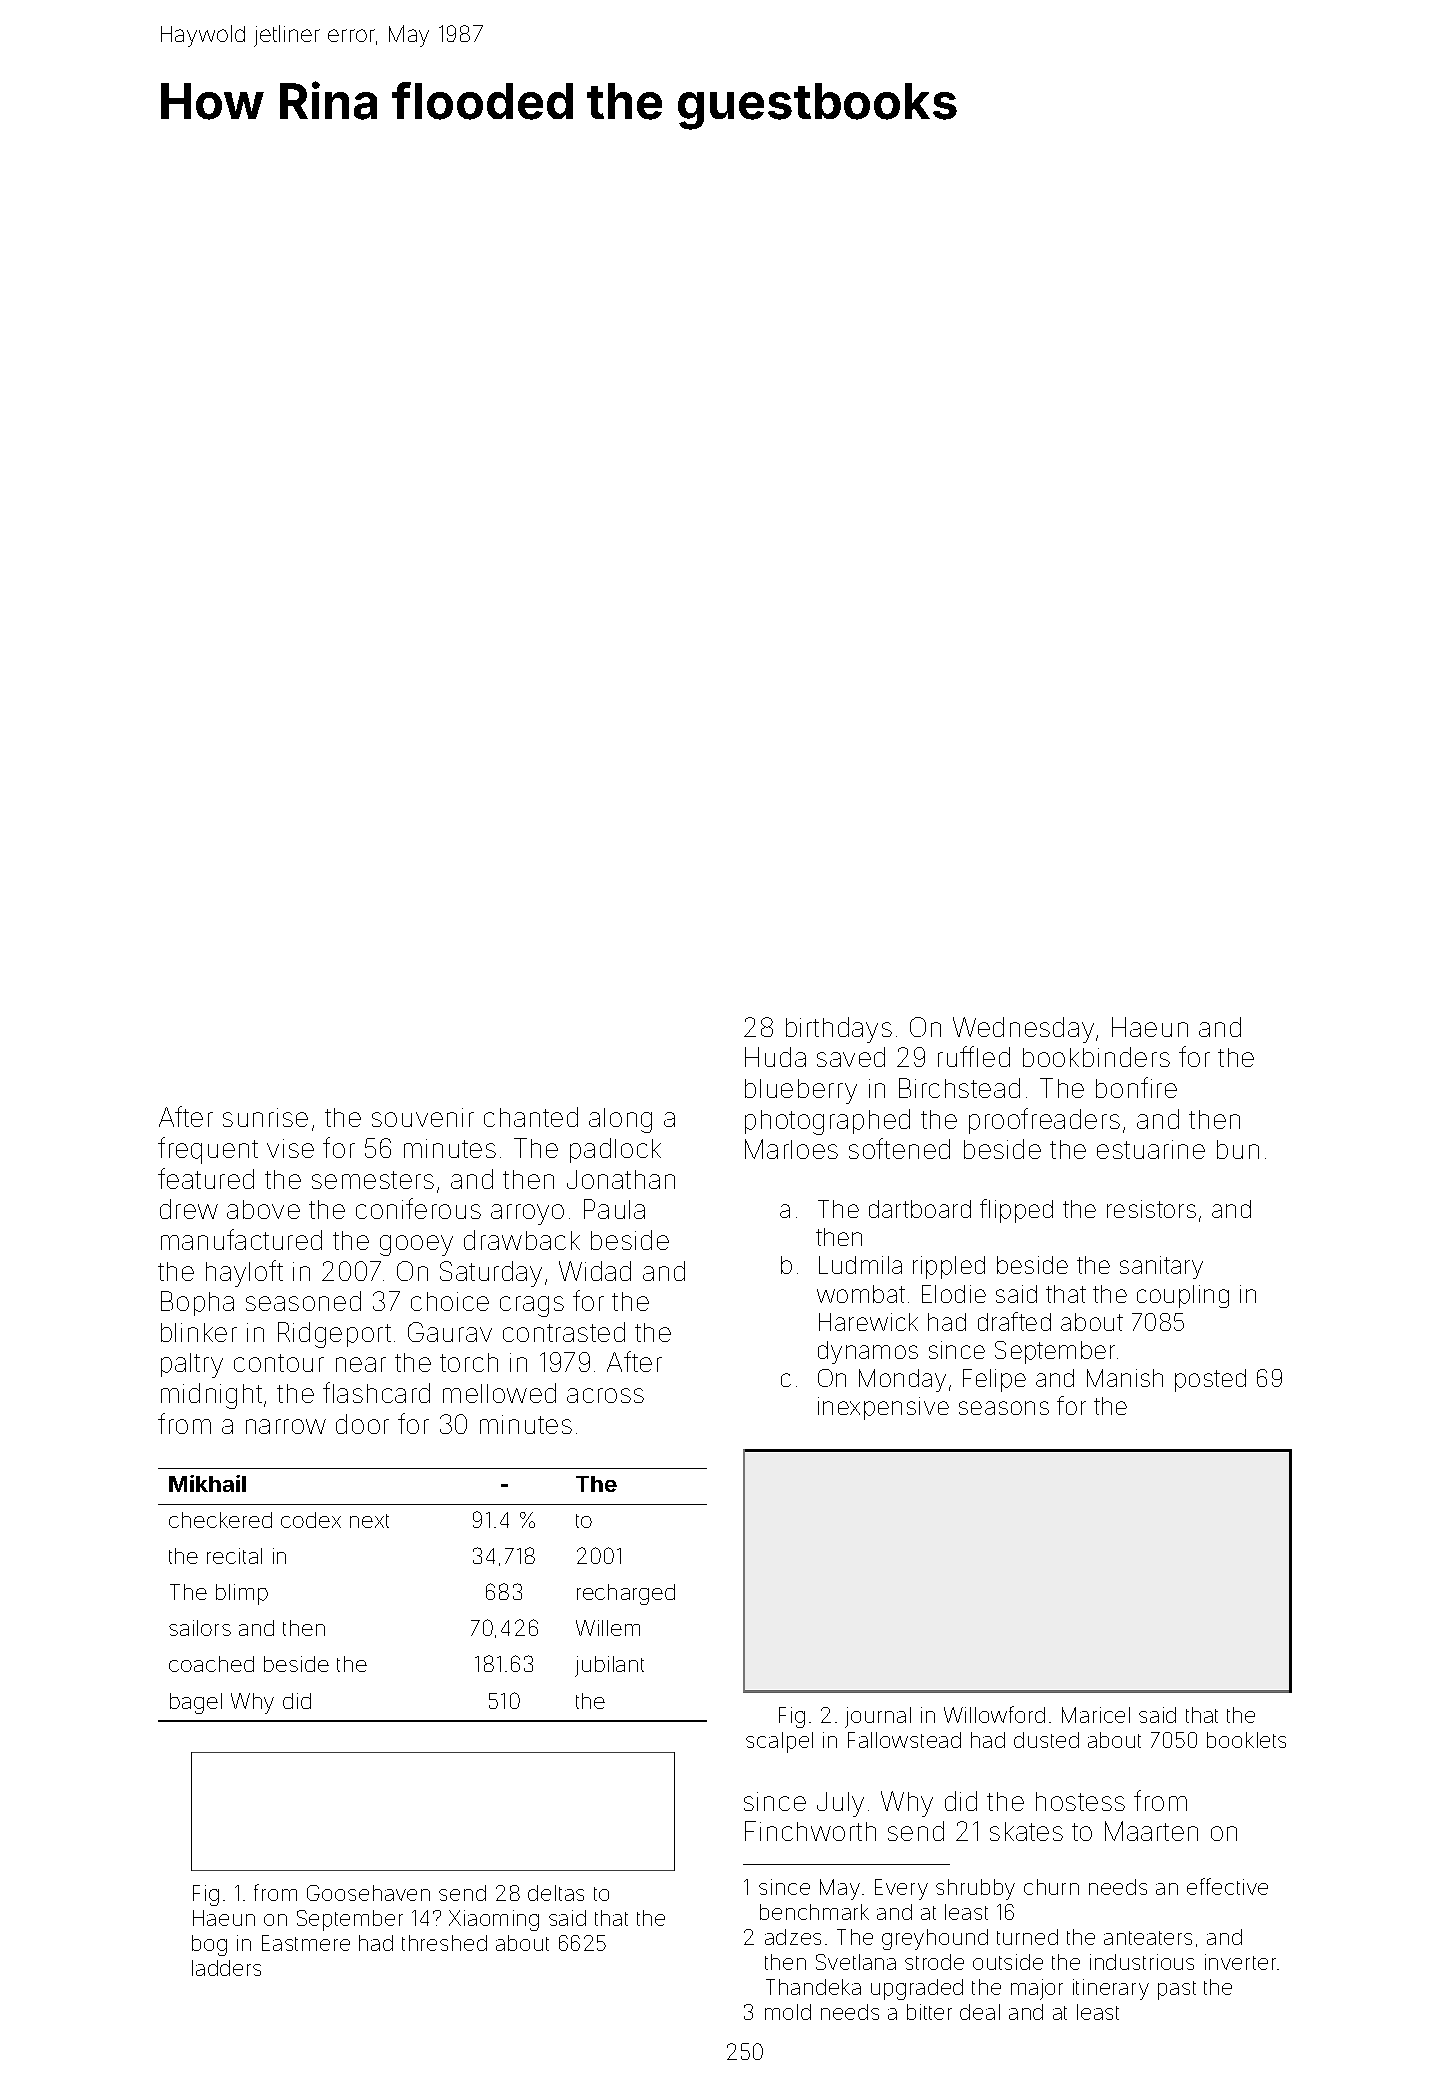 This screenshot has height=2100, width=1450. I want to click on Maarten, so click(1151, 1831).
